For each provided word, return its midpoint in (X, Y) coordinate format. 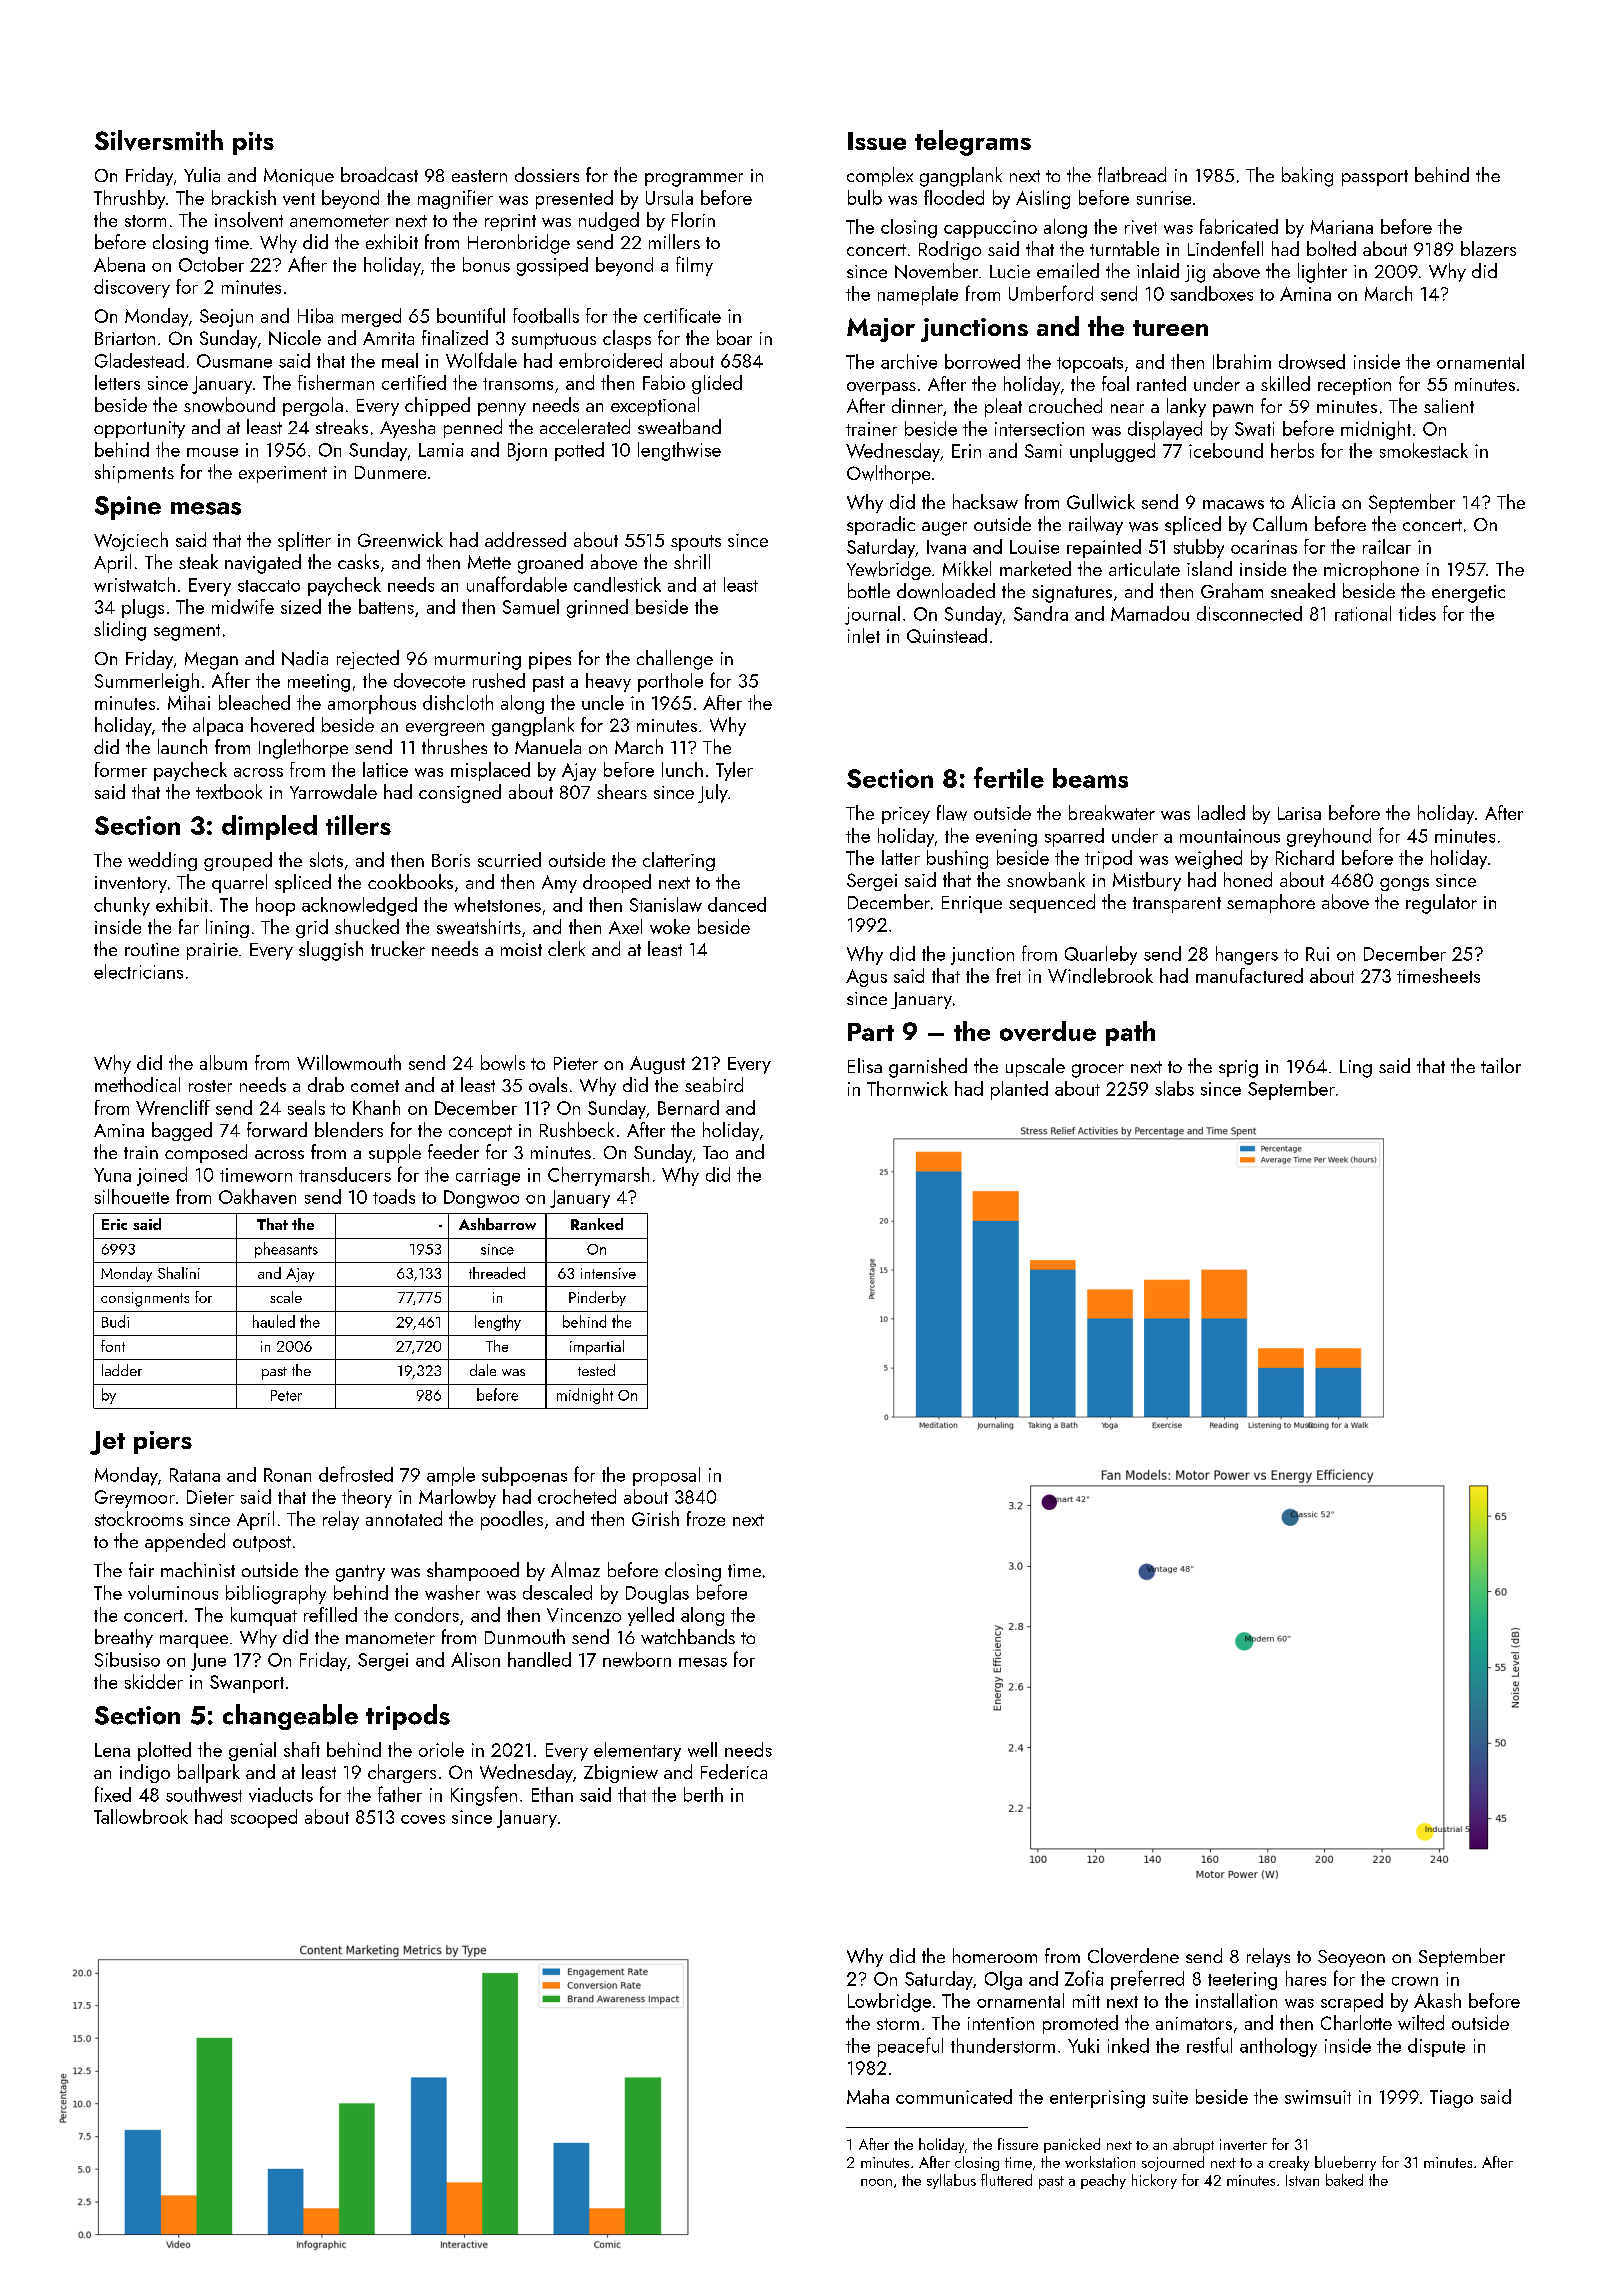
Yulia (202, 174)
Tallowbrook (141, 1816)
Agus (866, 978)
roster (210, 1086)
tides (1417, 613)
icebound (1226, 450)
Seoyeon (1351, 1958)
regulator (1441, 904)
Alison (475, 1659)
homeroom (995, 1955)
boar (734, 337)
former (121, 769)
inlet (864, 635)
